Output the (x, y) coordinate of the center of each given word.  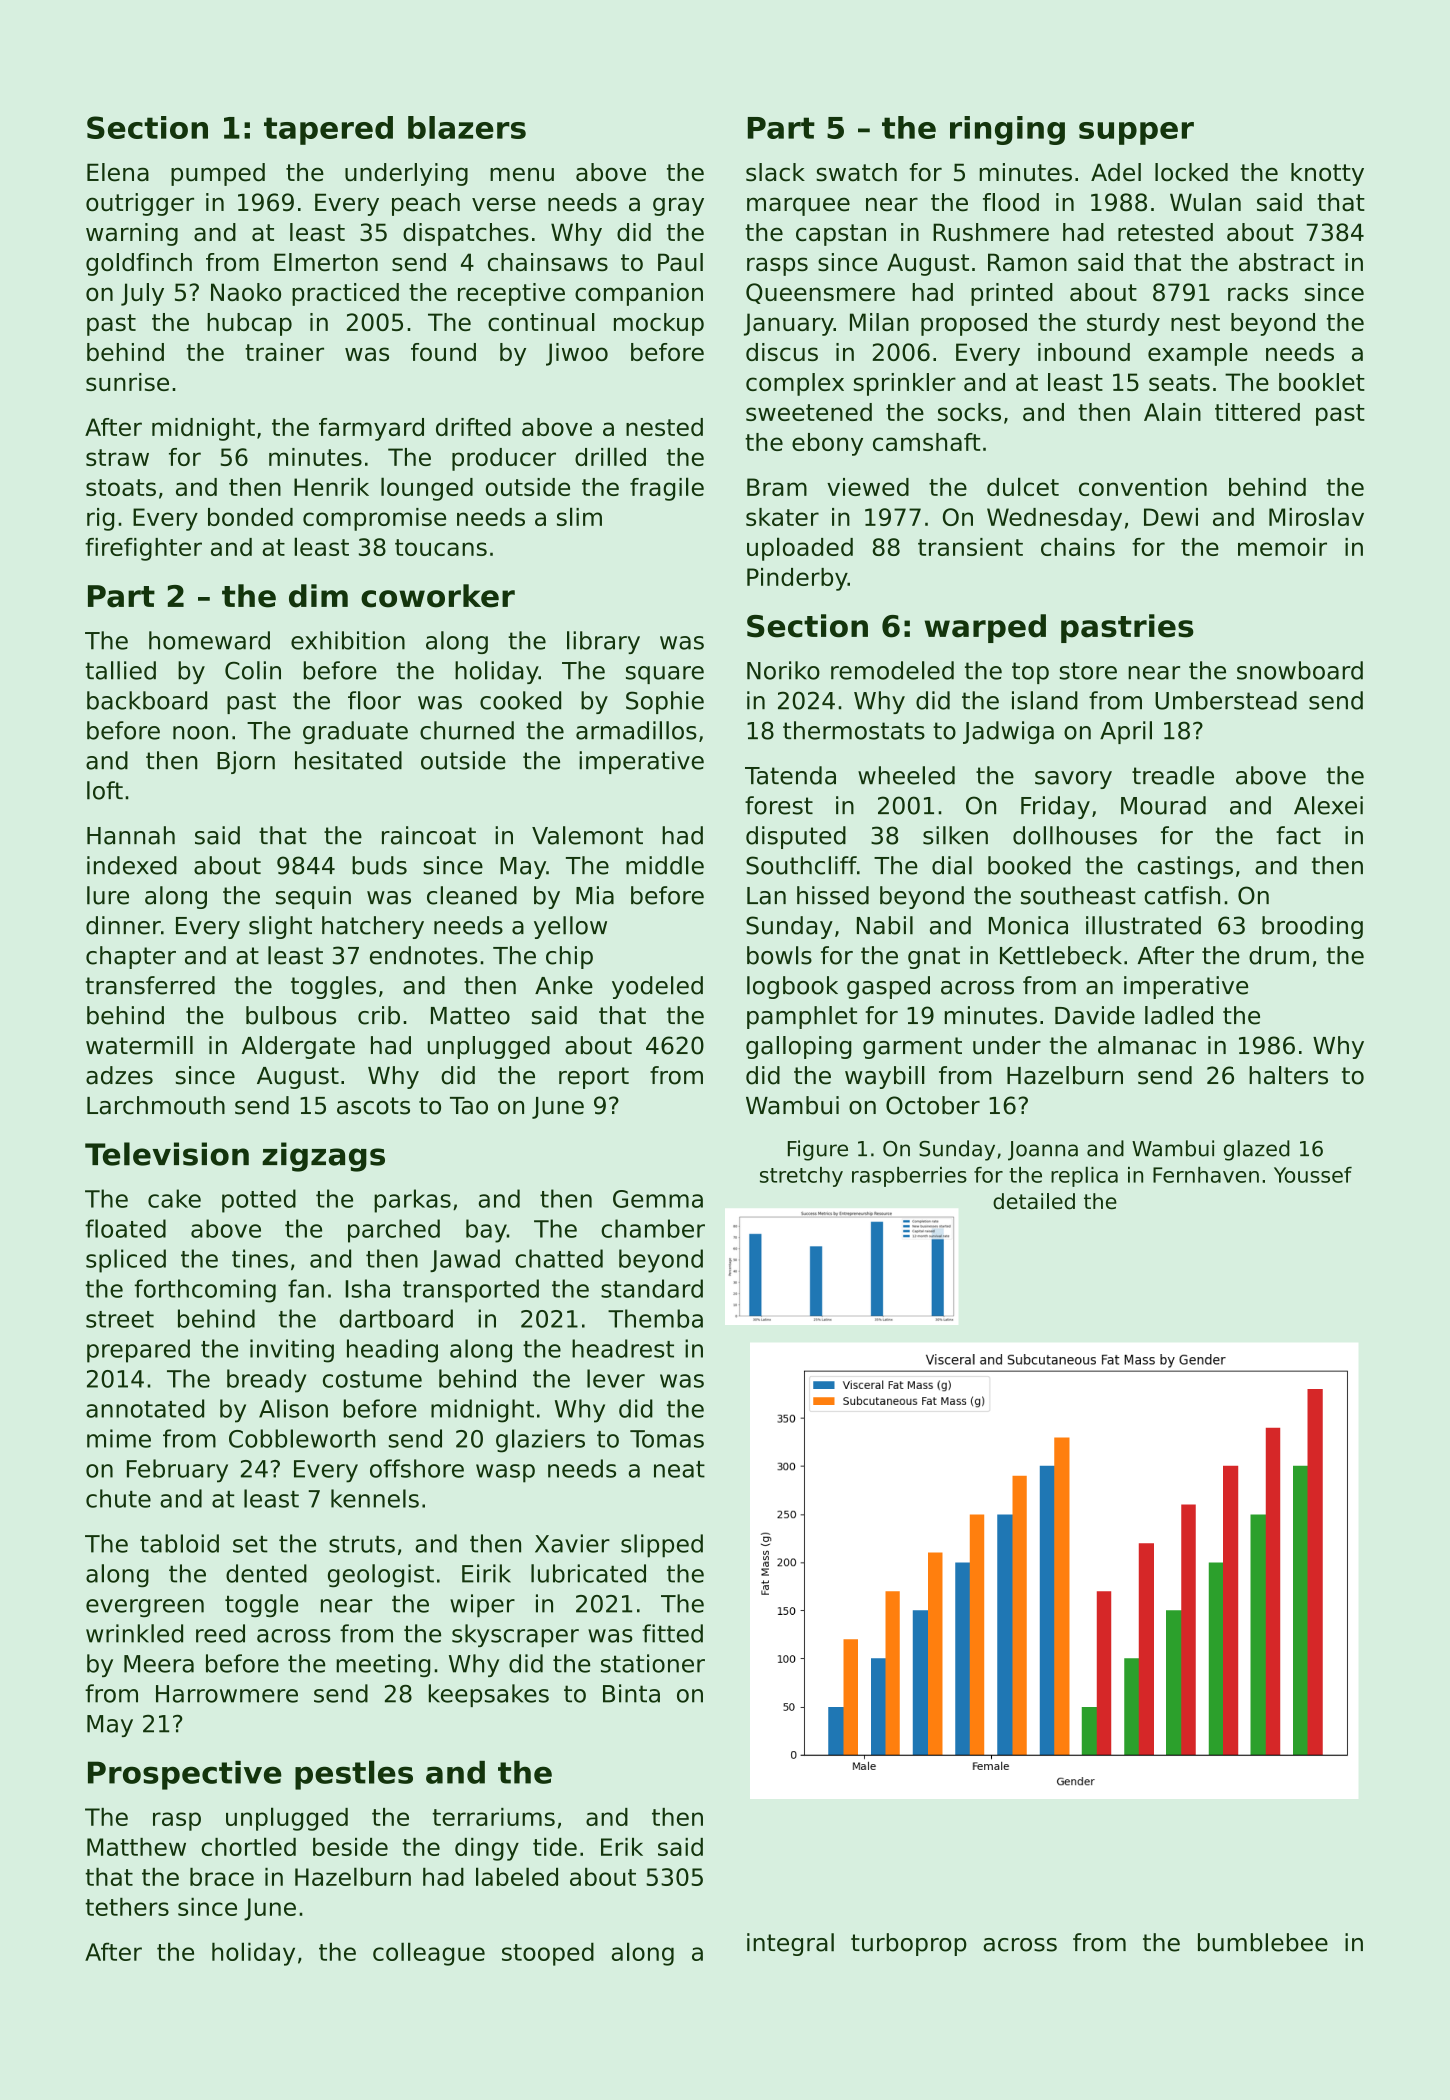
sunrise (127, 382)
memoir (1282, 547)
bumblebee (1263, 1942)
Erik (622, 1847)
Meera (159, 1664)
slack (775, 172)
